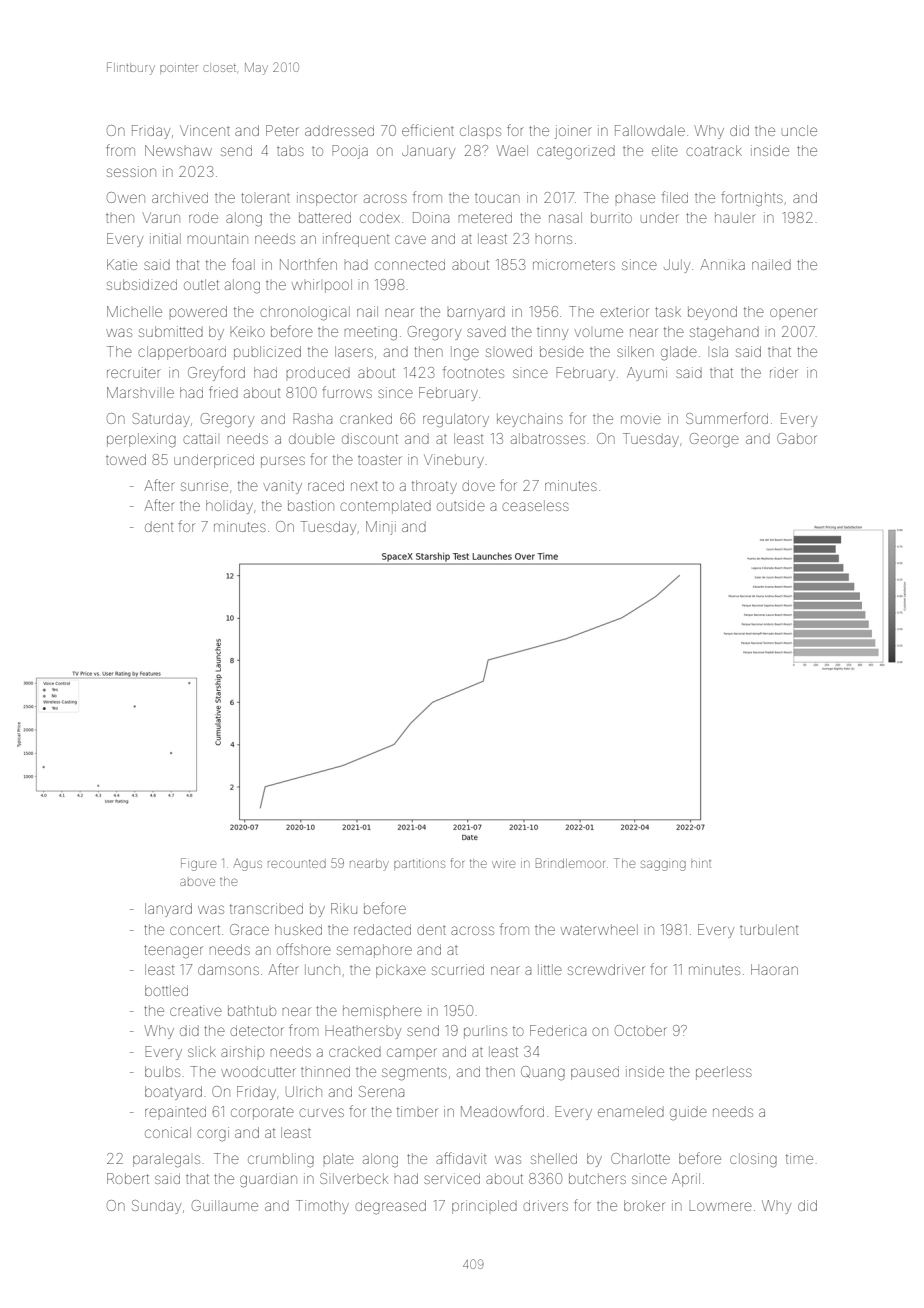  Describe the element at coordinates (570, 863) in the image. I see `Brindlemoor` at that location.
